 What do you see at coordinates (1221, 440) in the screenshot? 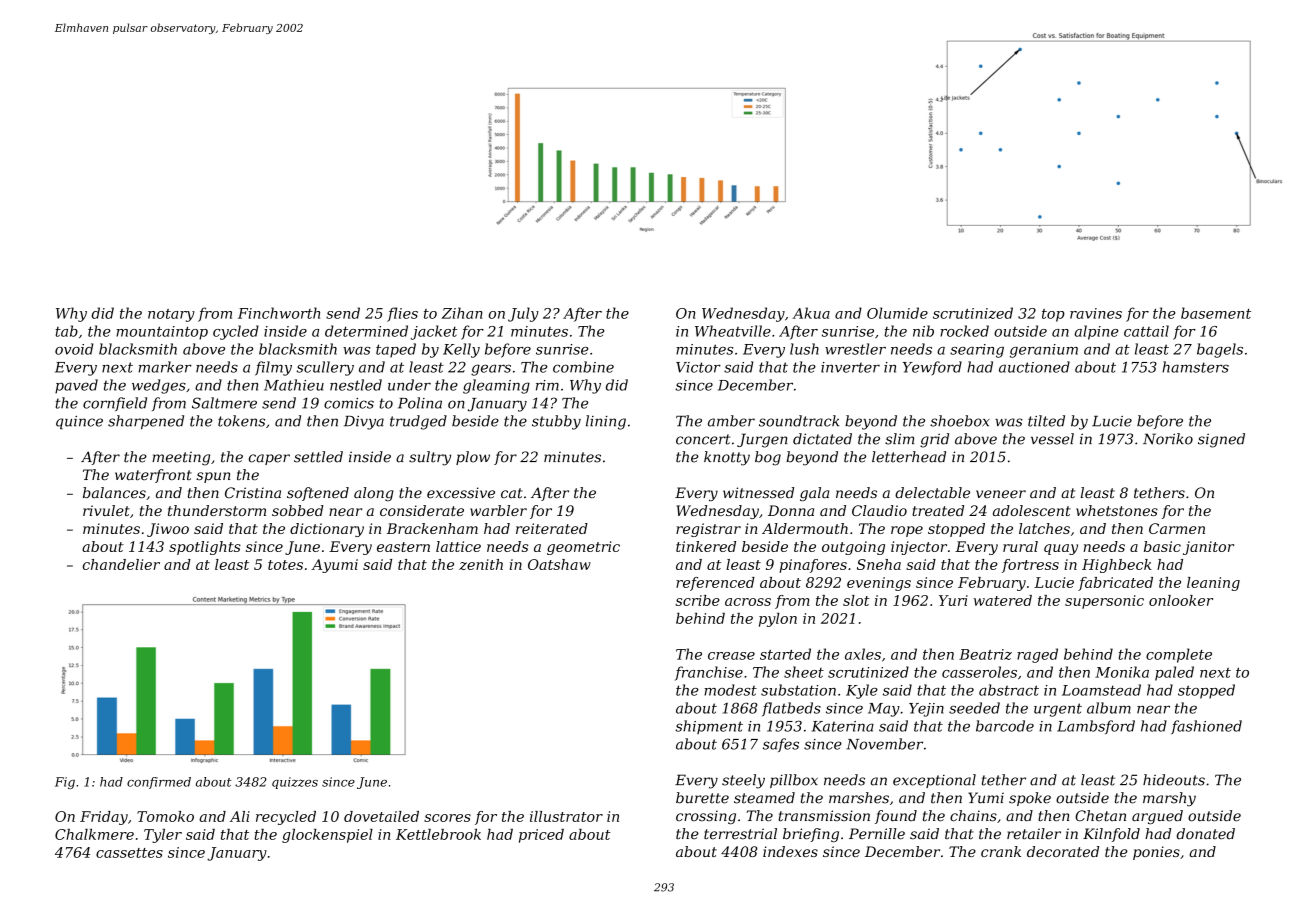
I see `signed` at bounding box center [1221, 440].
